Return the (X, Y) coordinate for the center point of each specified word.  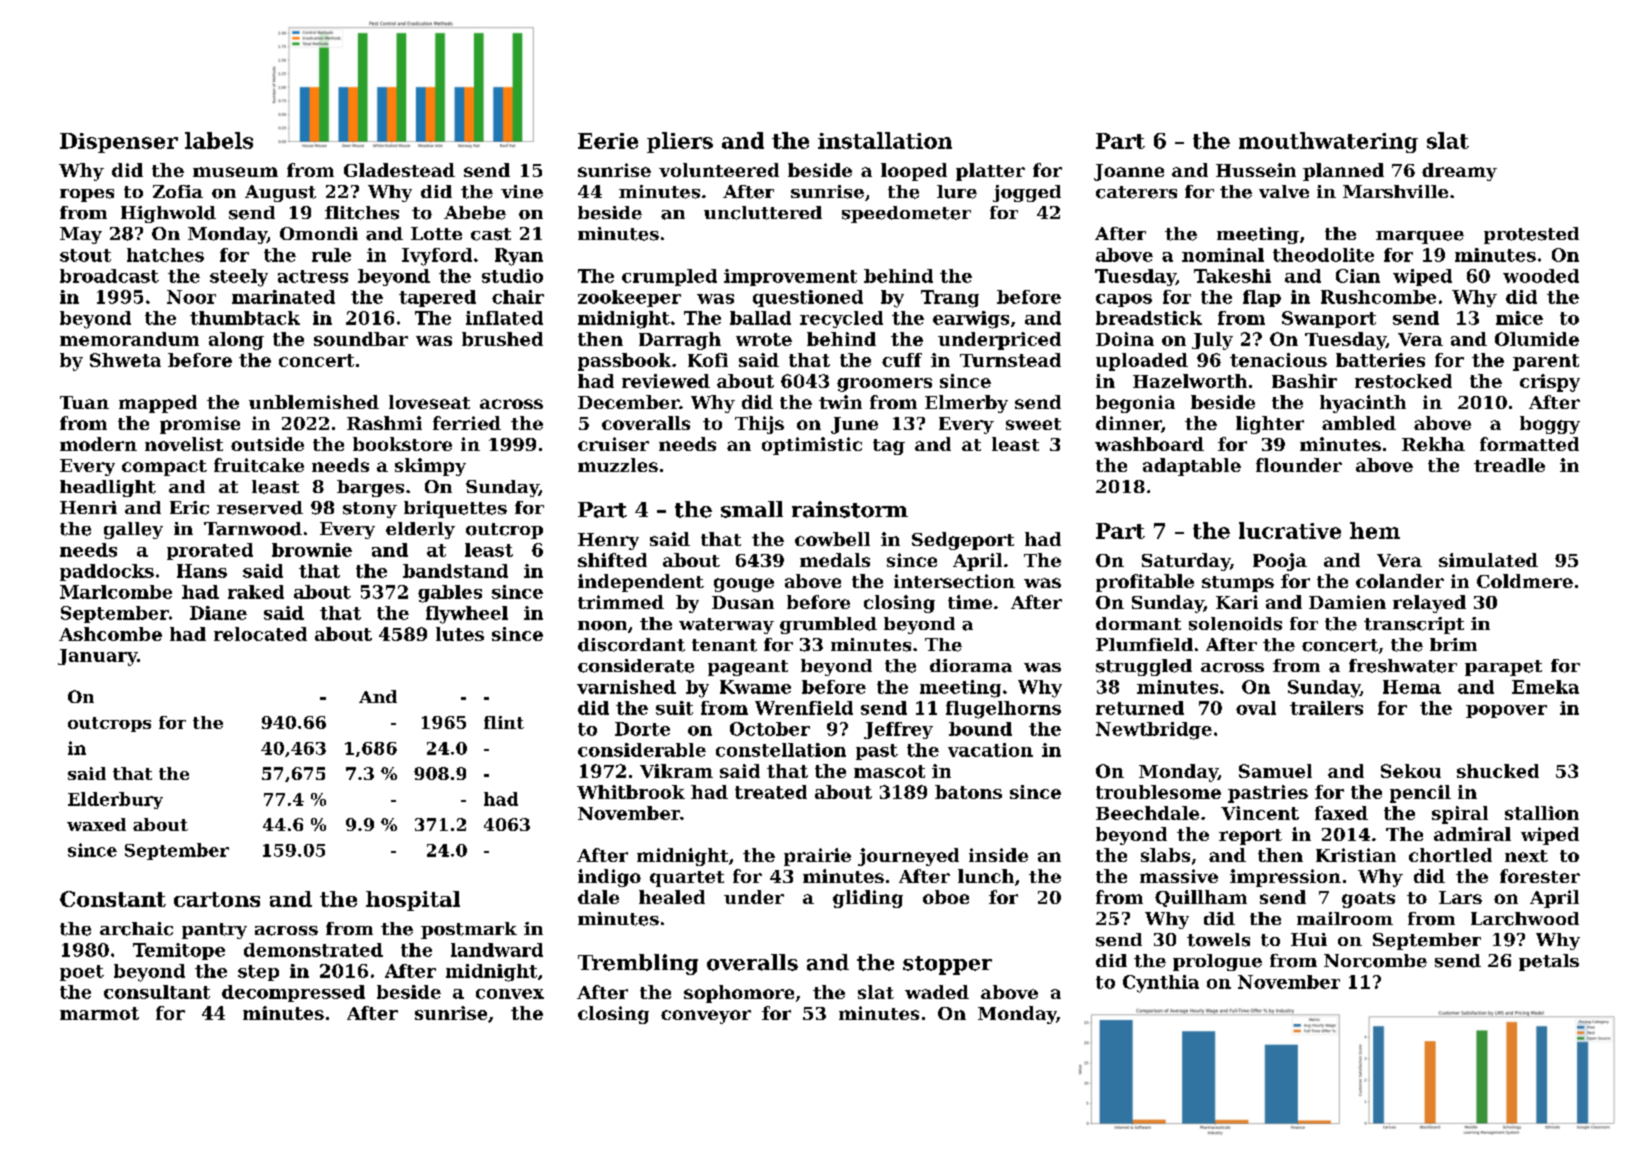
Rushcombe (1378, 297)
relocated (260, 634)
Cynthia (1161, 984)
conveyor (706, 1017)
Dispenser (119, 143)
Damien (1347, 602)
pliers (680, 142)
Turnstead (1010, 360)
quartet (687, 879)
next (1526, 856)
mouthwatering (1328, 142)
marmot (99, 1013)
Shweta (125, 360)
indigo (609, 878)
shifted (612, 560)
